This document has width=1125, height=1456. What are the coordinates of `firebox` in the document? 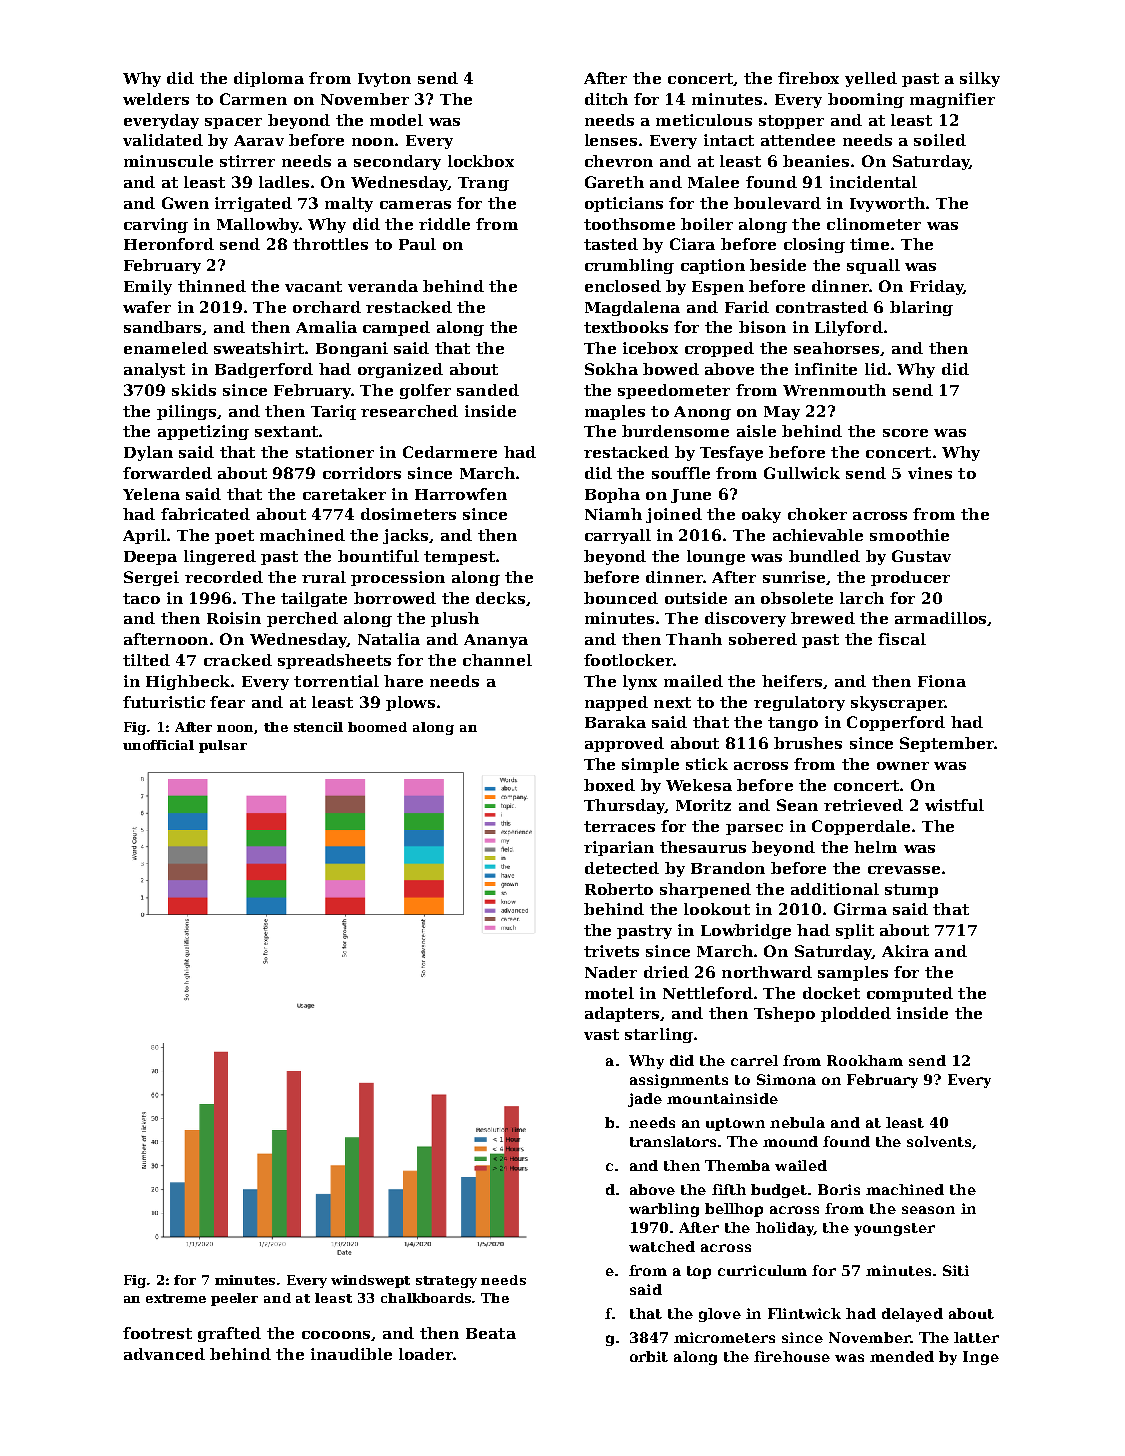 It's located at (808, 78).
